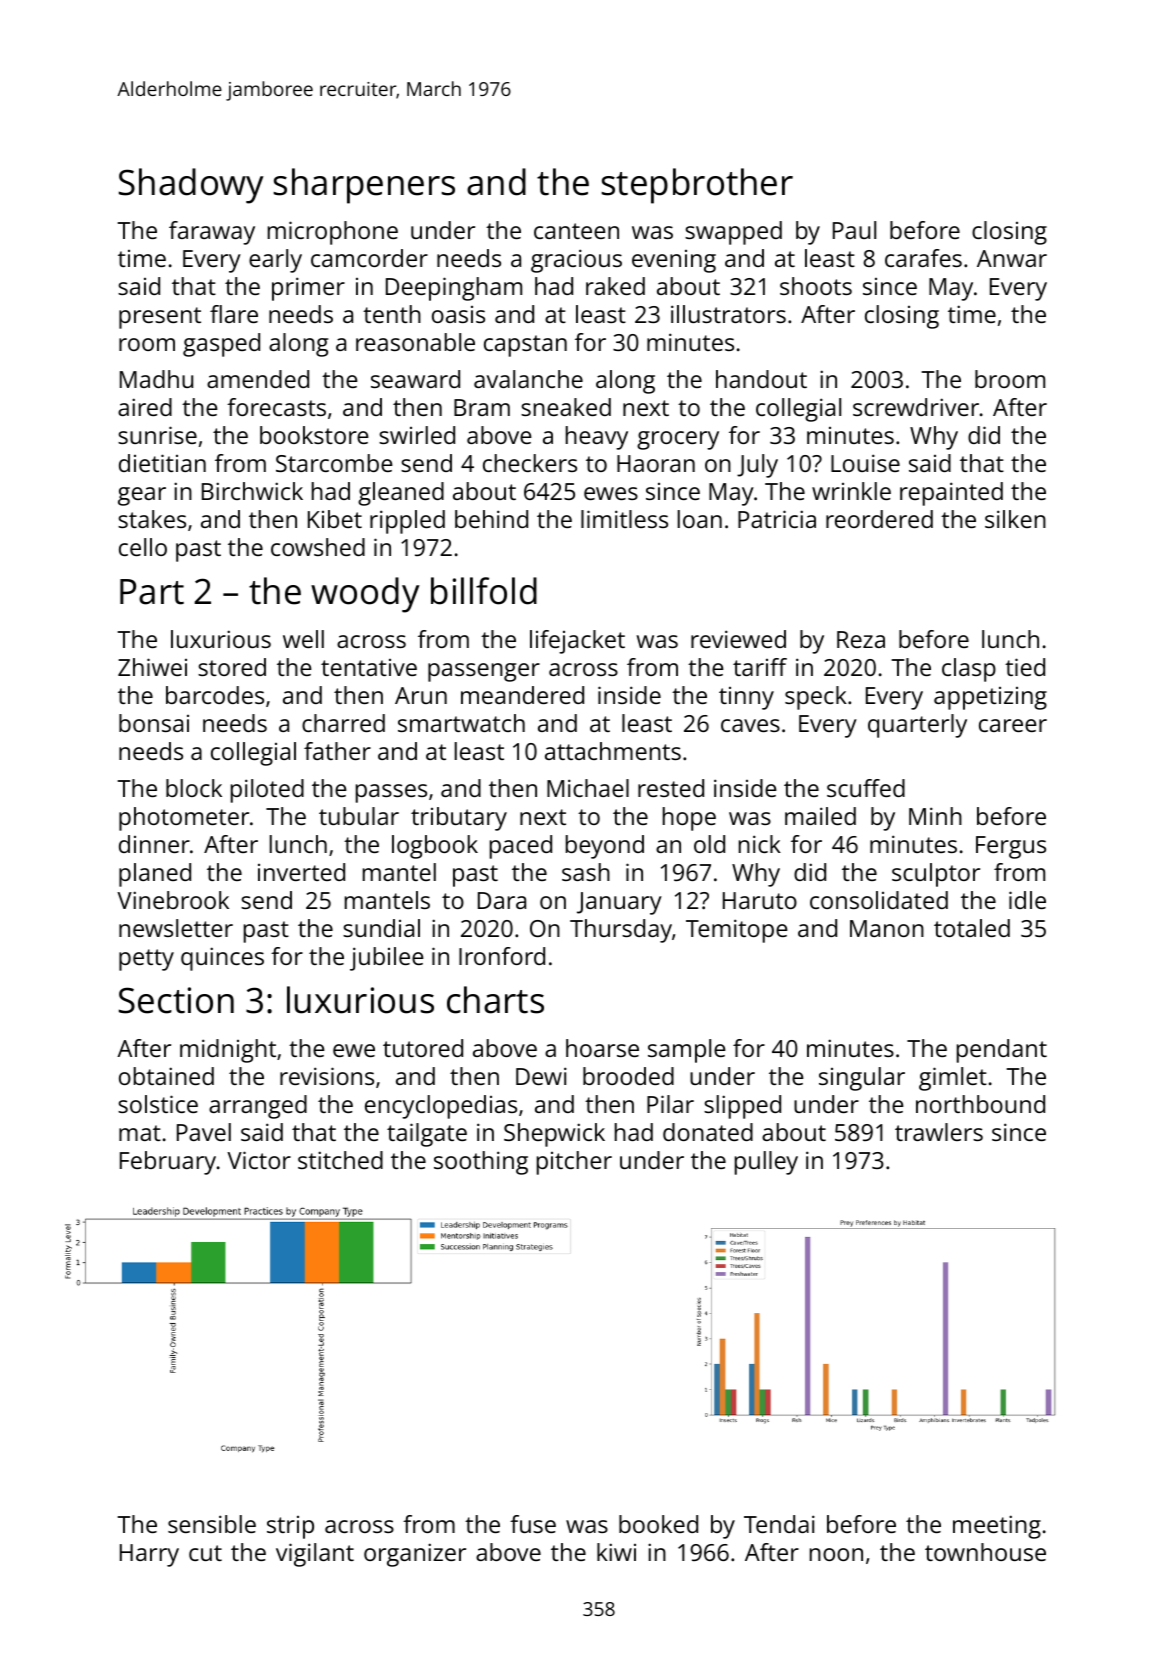 The width and height of the screenshot is (1165, 1654). What do you see at coordinates (337, 751) in the screenshot?
I see `father` at bounding box center [337, 751].
